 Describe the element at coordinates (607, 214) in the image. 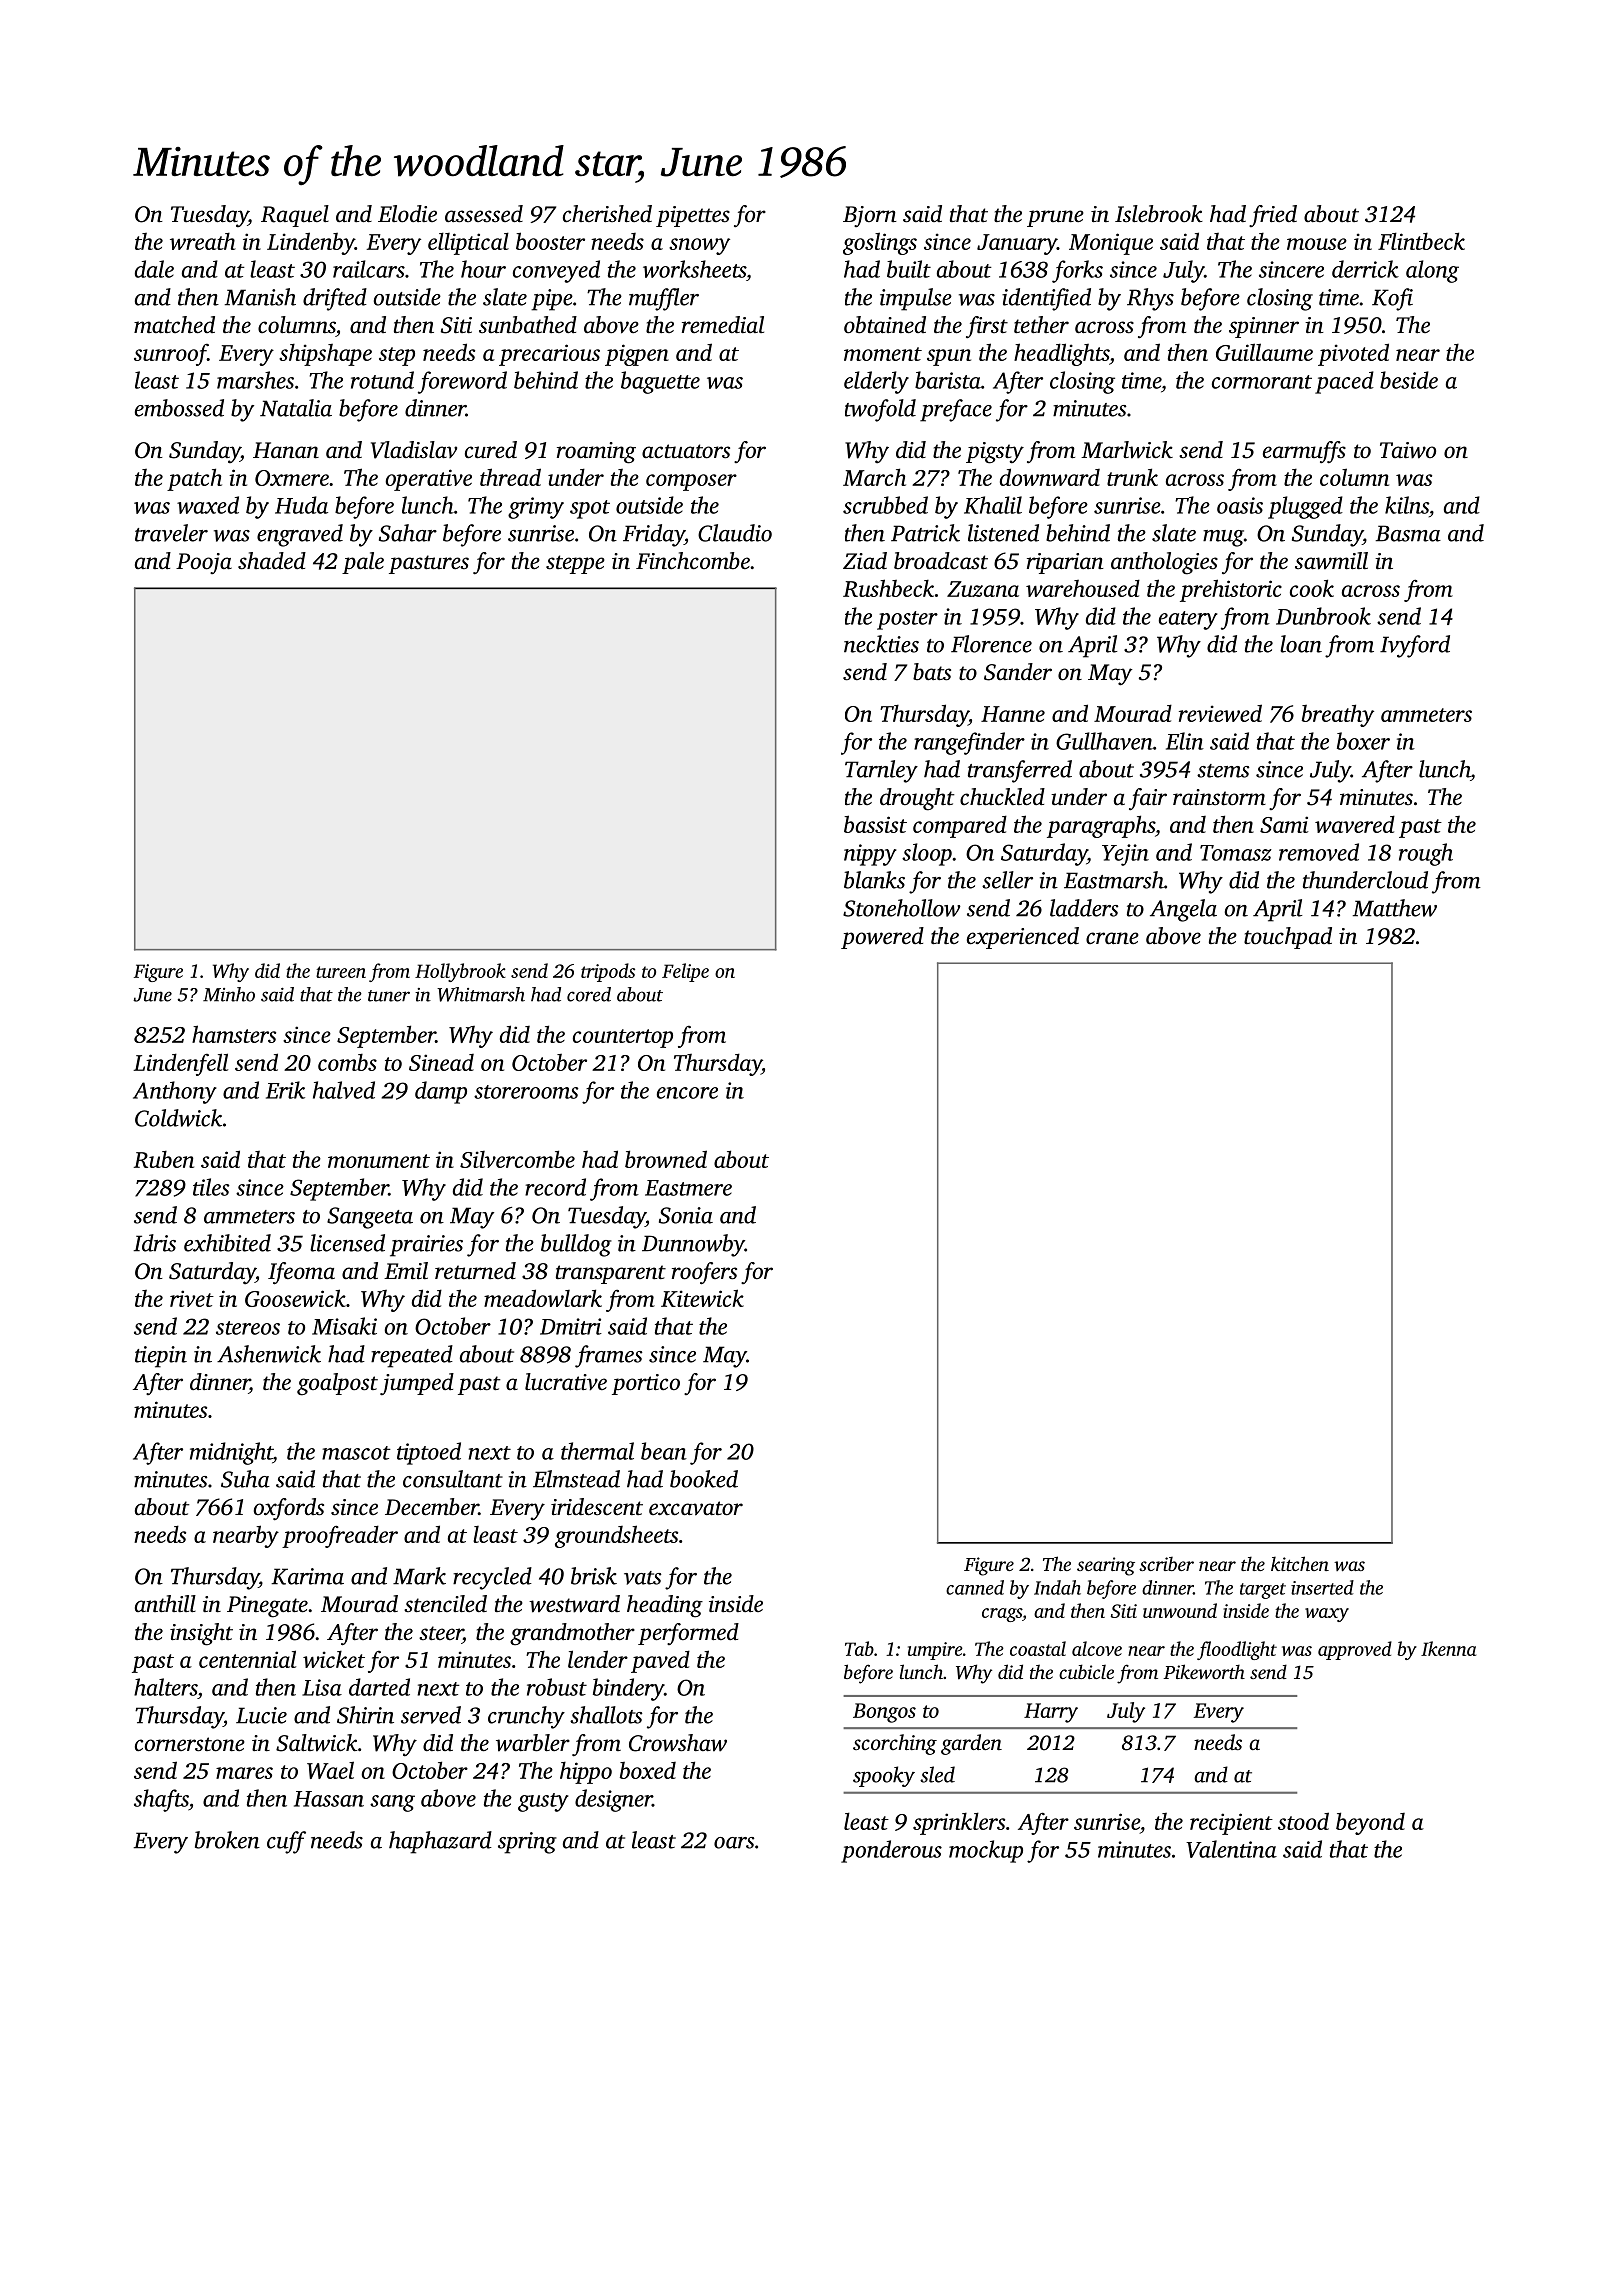

I see `cherished` at that location.
